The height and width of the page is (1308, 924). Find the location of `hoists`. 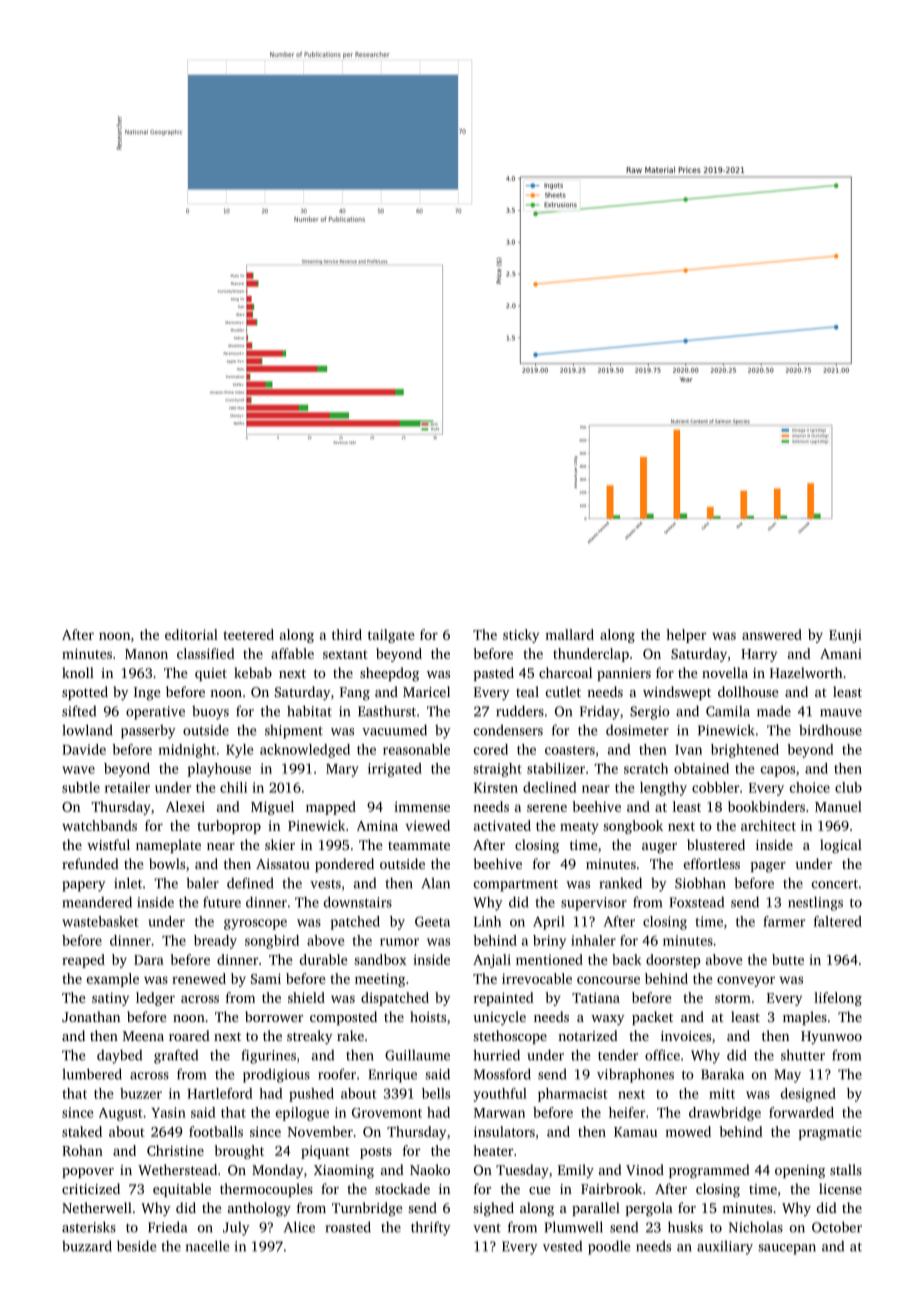

hoists is located at coordinates (428, 1016).
